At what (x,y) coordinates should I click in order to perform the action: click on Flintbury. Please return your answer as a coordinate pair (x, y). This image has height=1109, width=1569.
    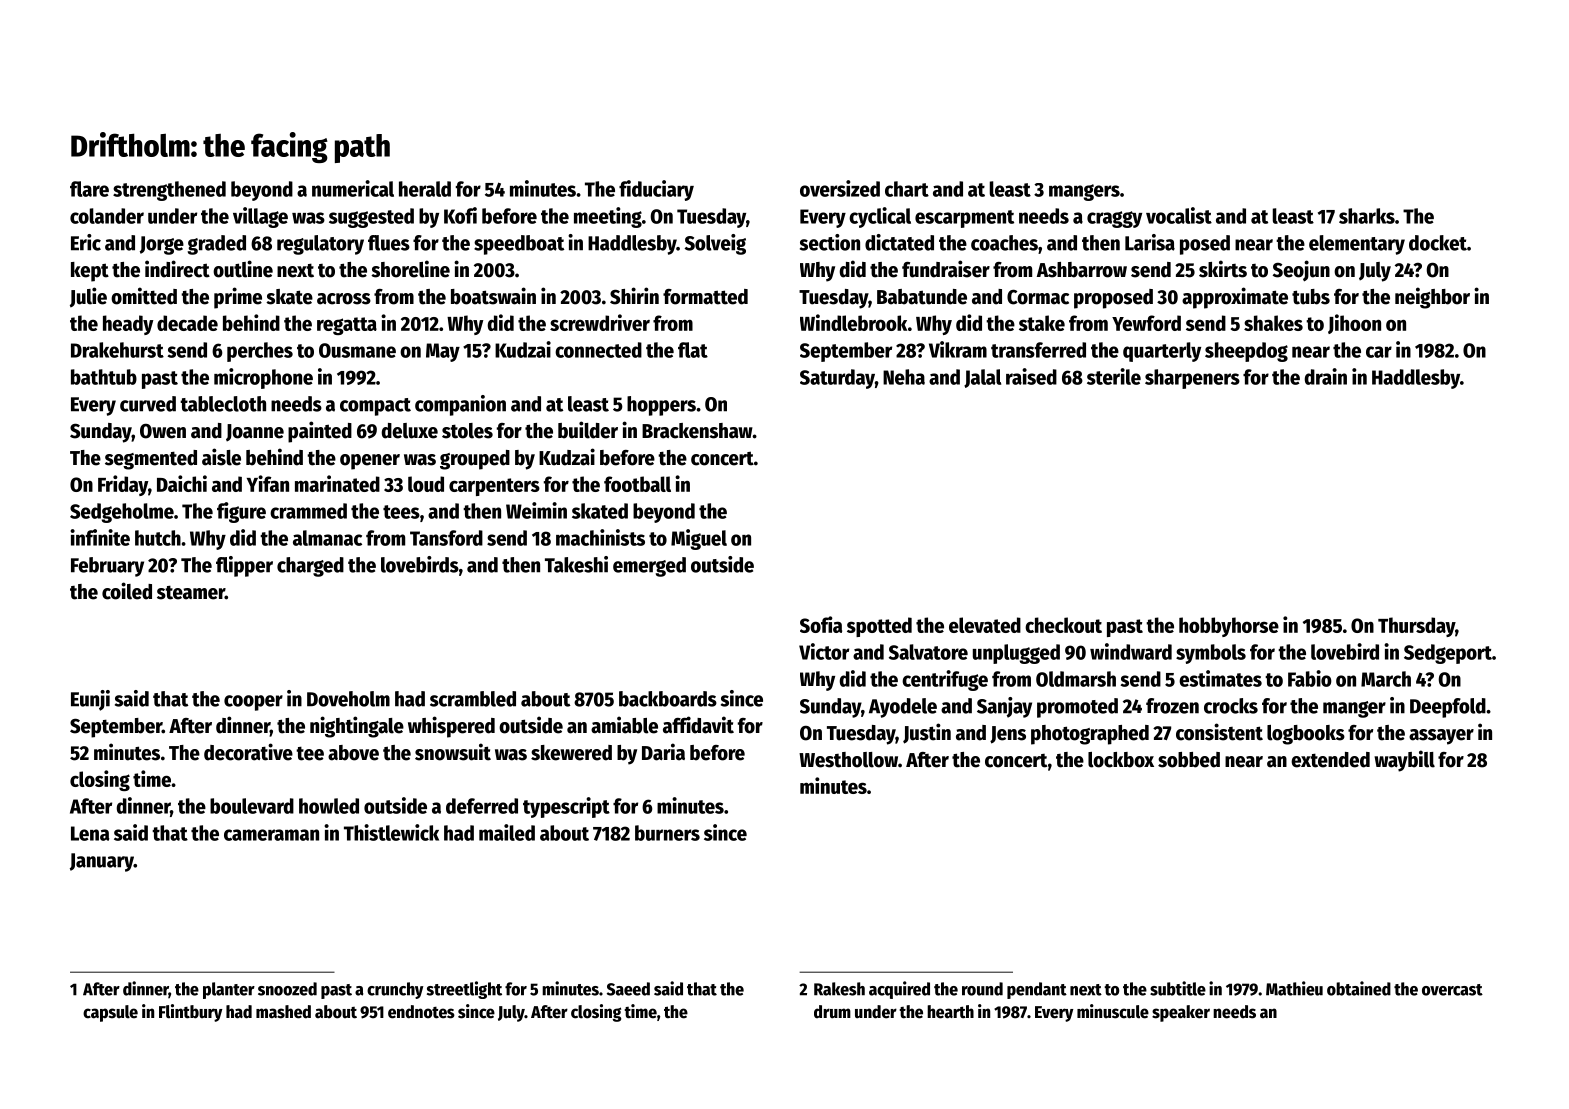
    Looking at the image, I should click on (190, 1013).
